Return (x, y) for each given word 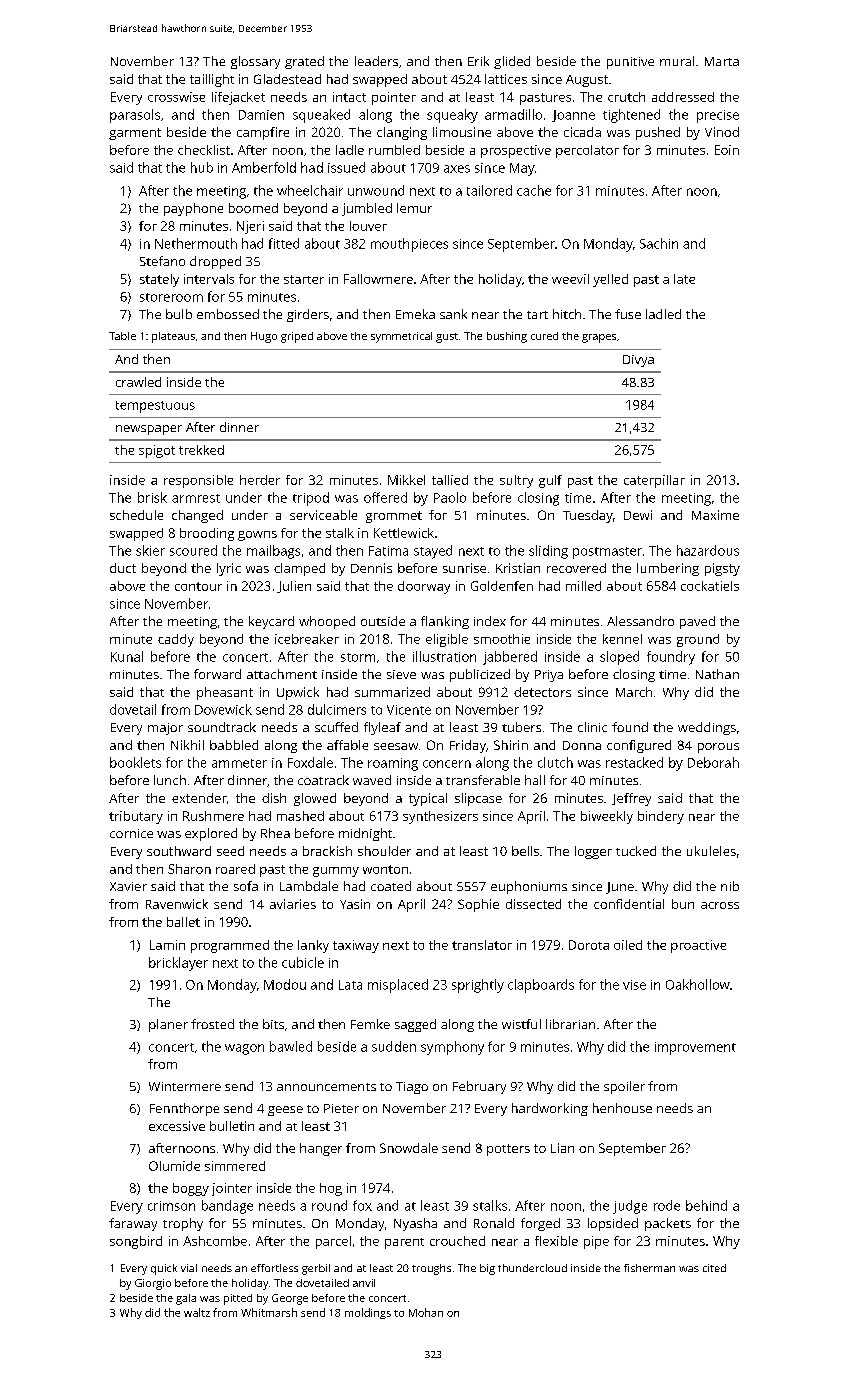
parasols (135, 116)
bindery (661, 817)
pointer (394, 98)
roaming (393, 764)
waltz (197, 1312)
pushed (658, 133)
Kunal (127, 656)
